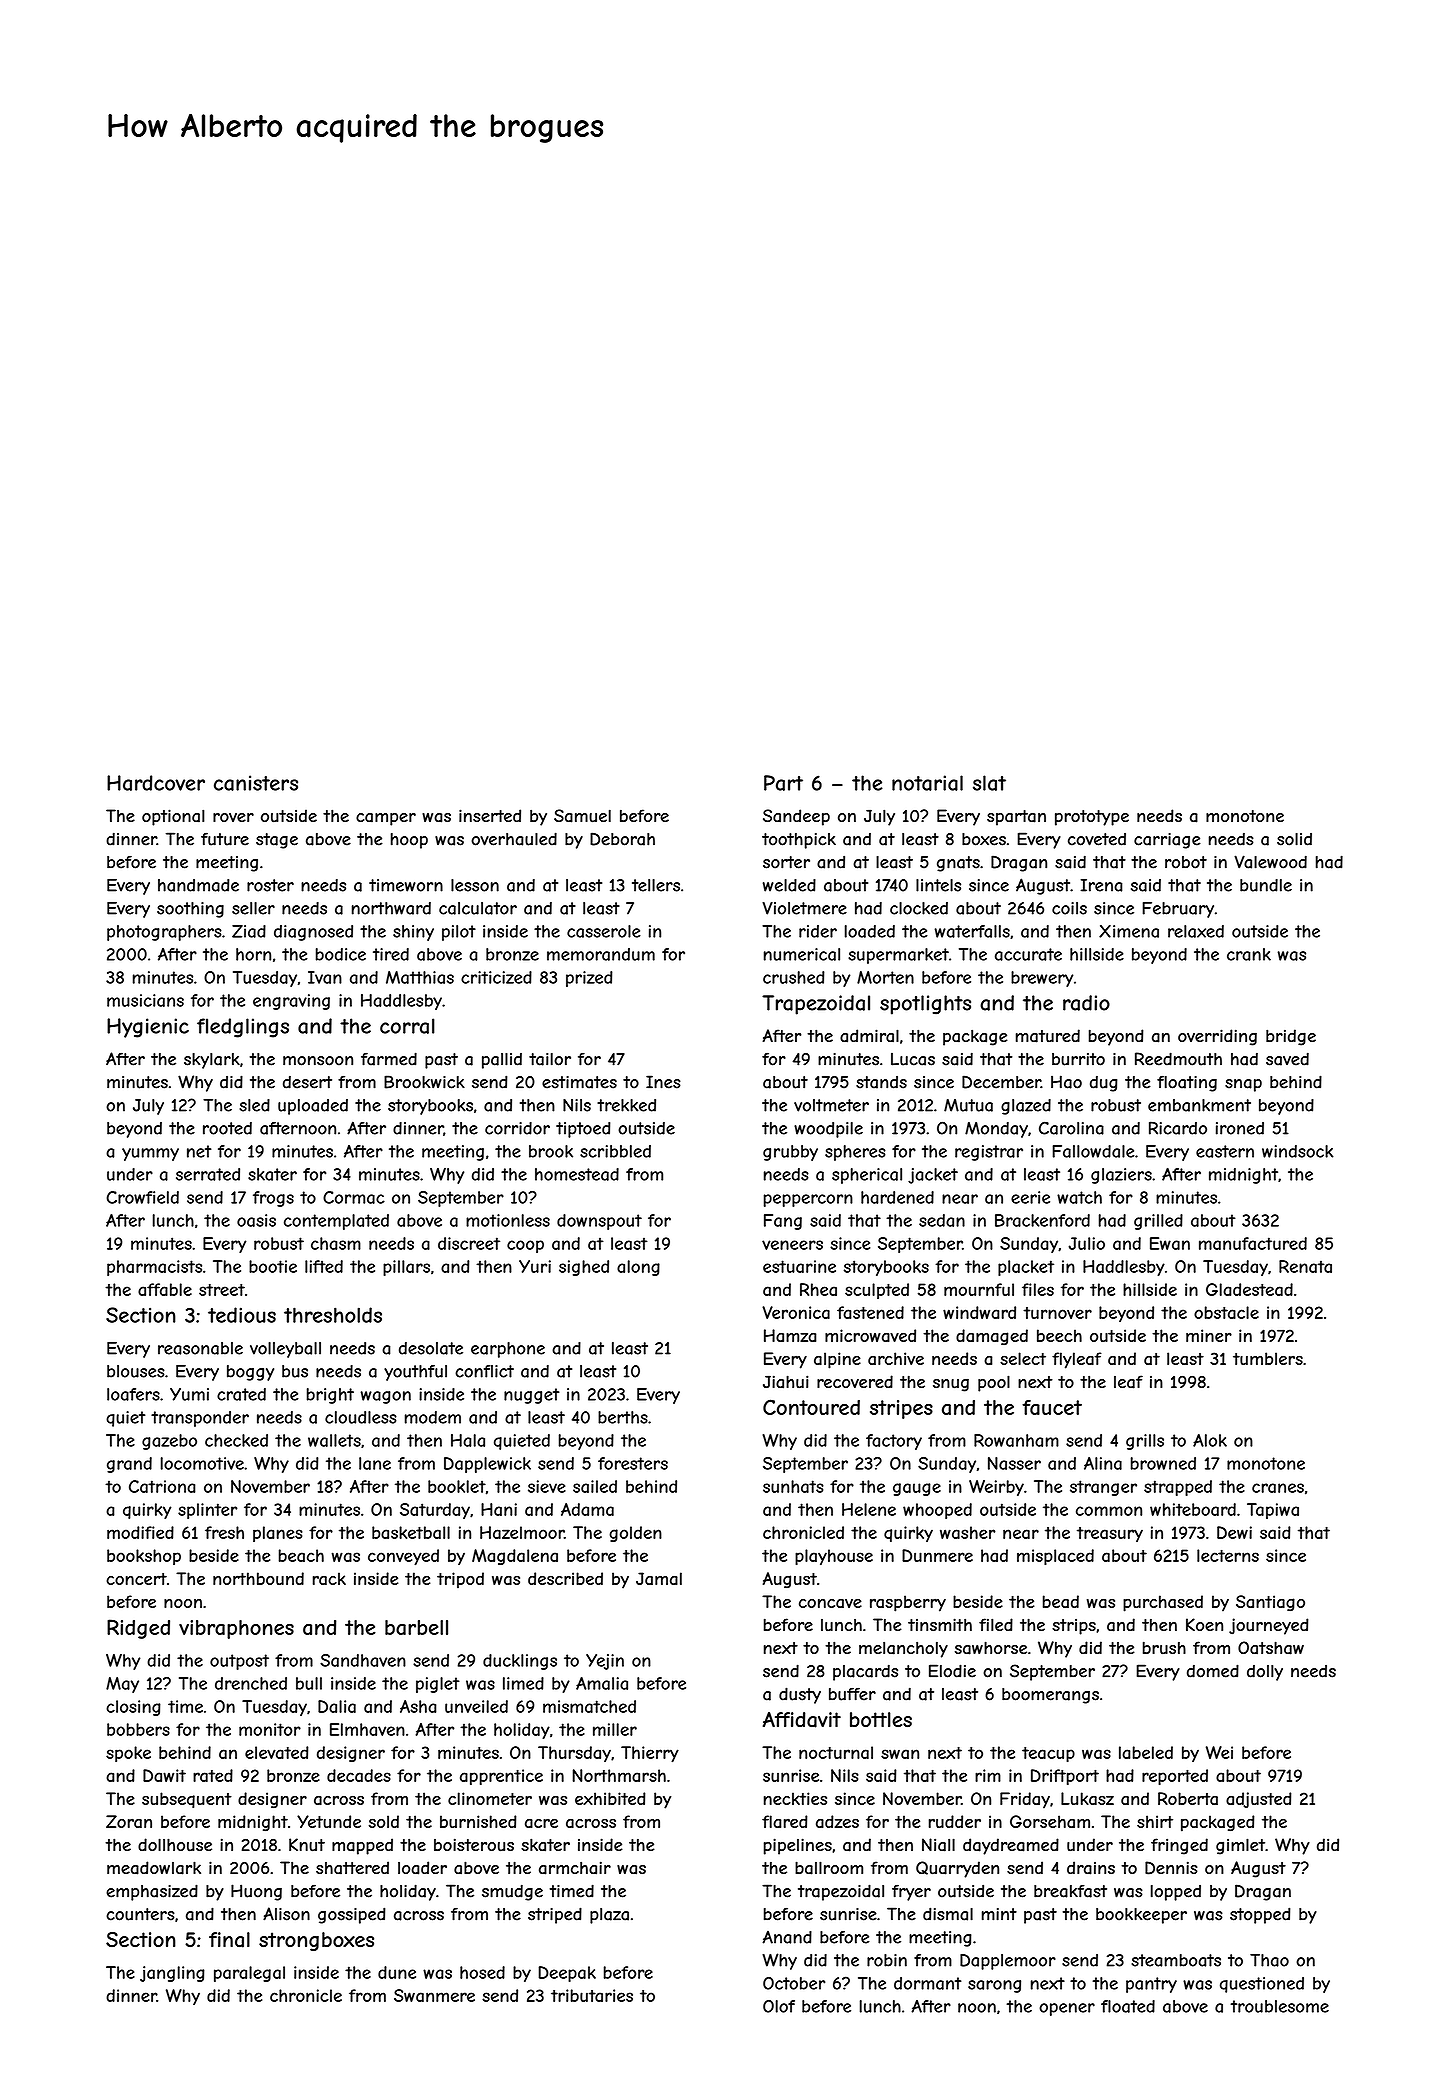 This page has width=1450, height=2100. Describe the element at coordinates (354, 1197) in the page. I see `Cormac` at that location.
